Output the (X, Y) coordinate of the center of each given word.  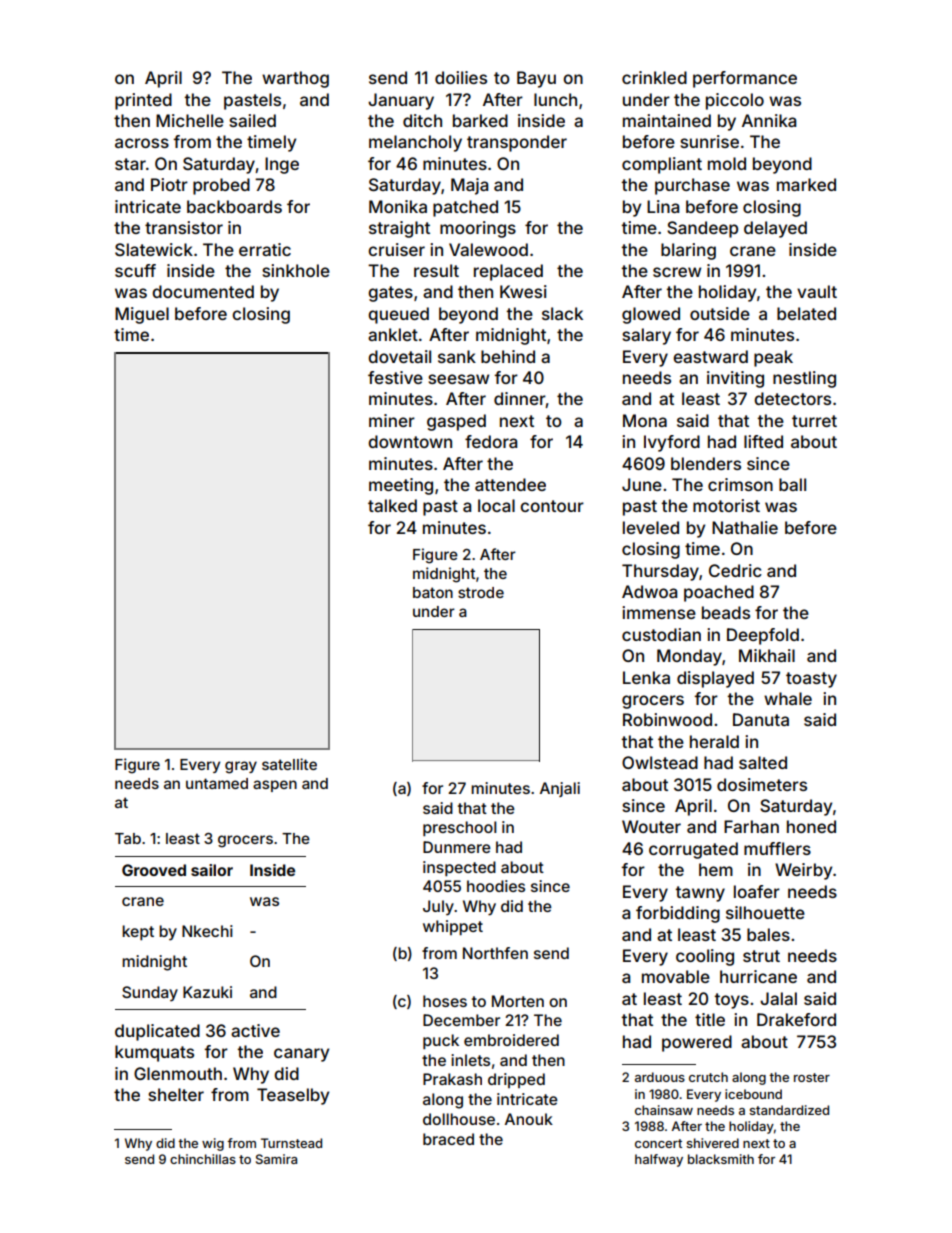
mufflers (777, 848)
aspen (275, 786)
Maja (469, 186)
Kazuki (207, 992)
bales (768, 934)
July (438, 908)
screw (677, 272)
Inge (282, 165)
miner (392, 420)
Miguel (142, 315)
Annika (769, 120)
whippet (453, 927)
